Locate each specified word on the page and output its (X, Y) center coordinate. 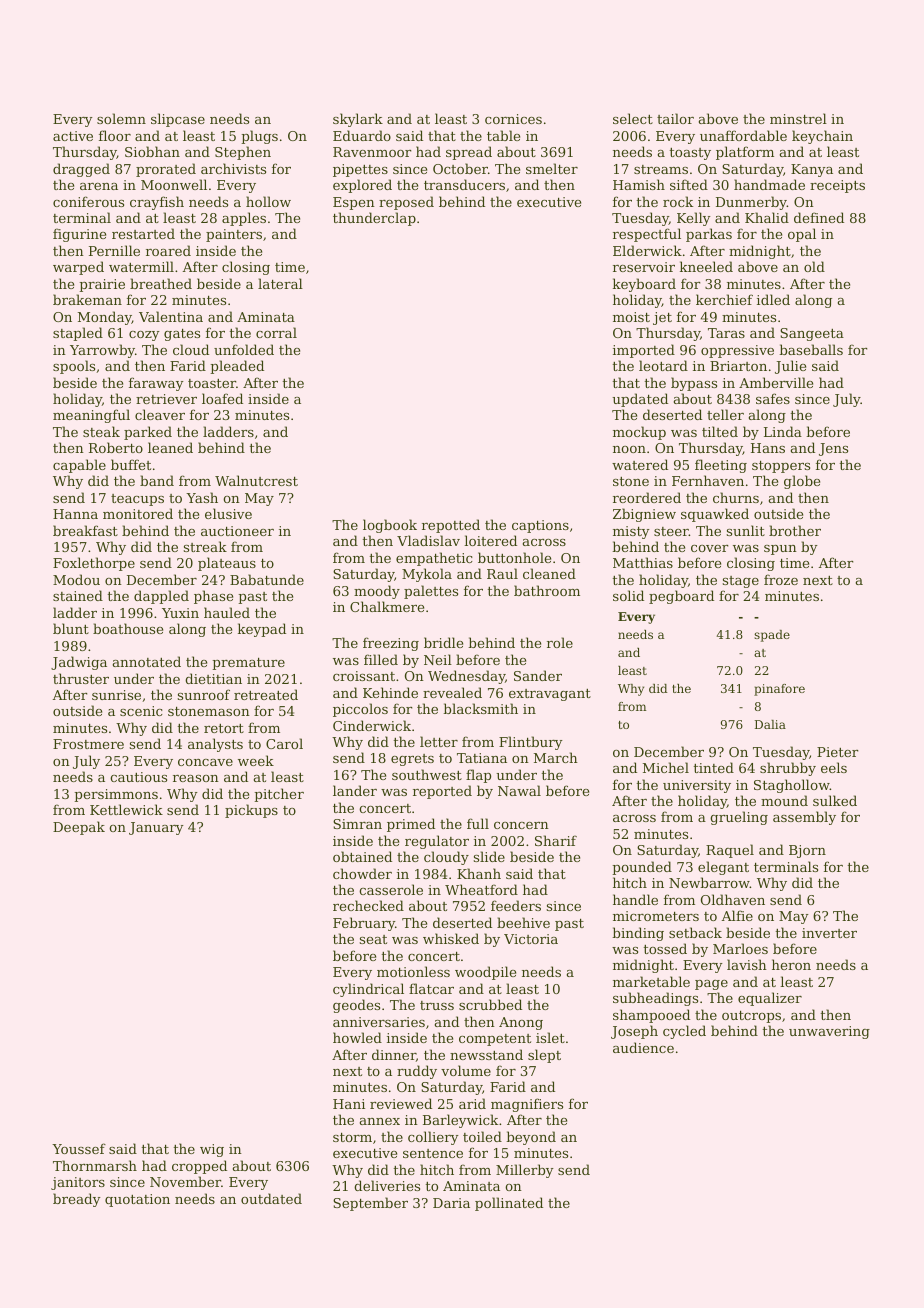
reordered (647, 497)
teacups (137, 500)
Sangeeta (812, 334)
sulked (835, 800)
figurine (79, 235)
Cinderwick (372, 725)
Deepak (79, 828)
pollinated (509, 1204)
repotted (451, 526)
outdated (271, 1198)
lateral (280, 283)
